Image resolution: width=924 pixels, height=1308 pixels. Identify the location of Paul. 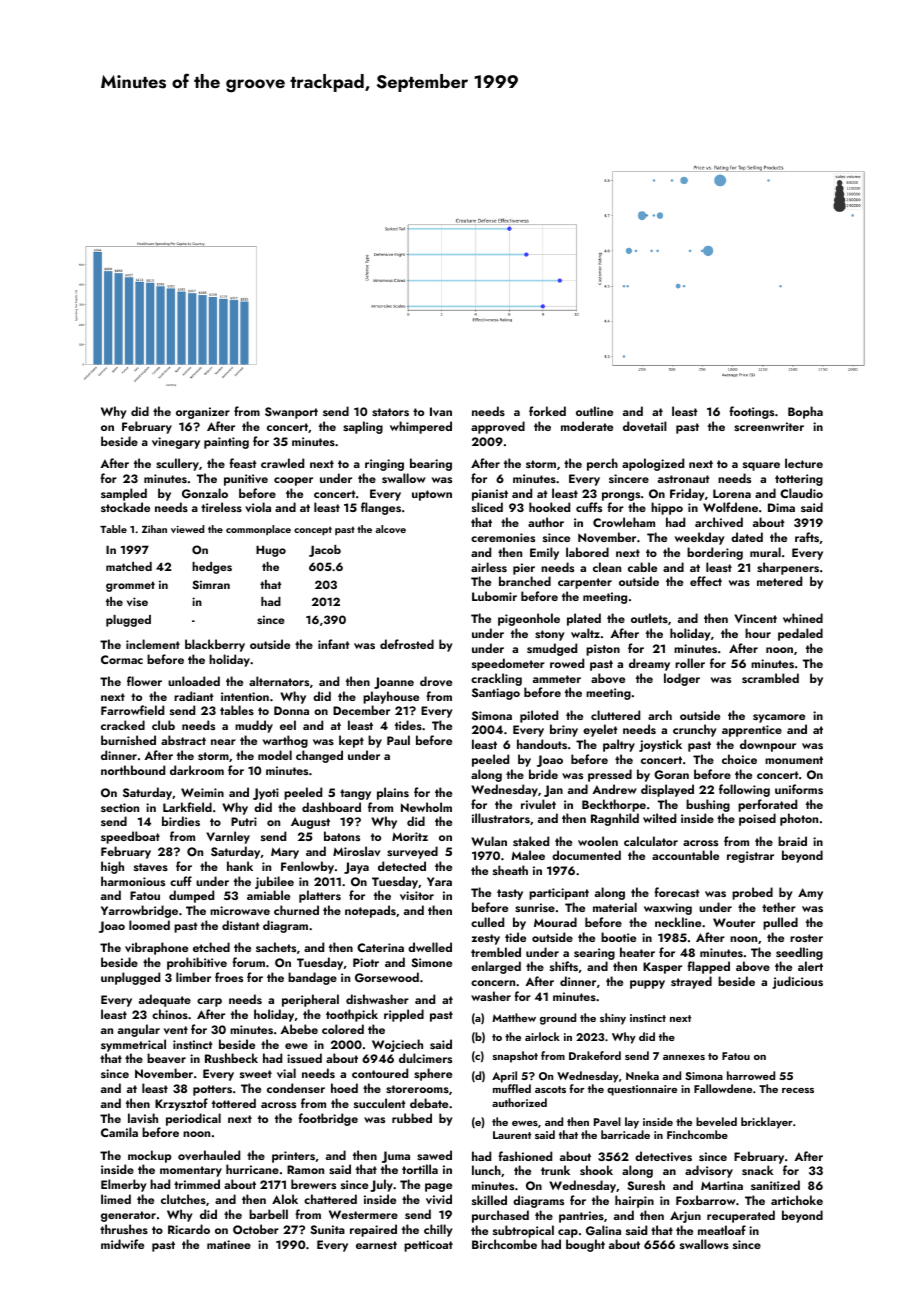
(398, 740).
